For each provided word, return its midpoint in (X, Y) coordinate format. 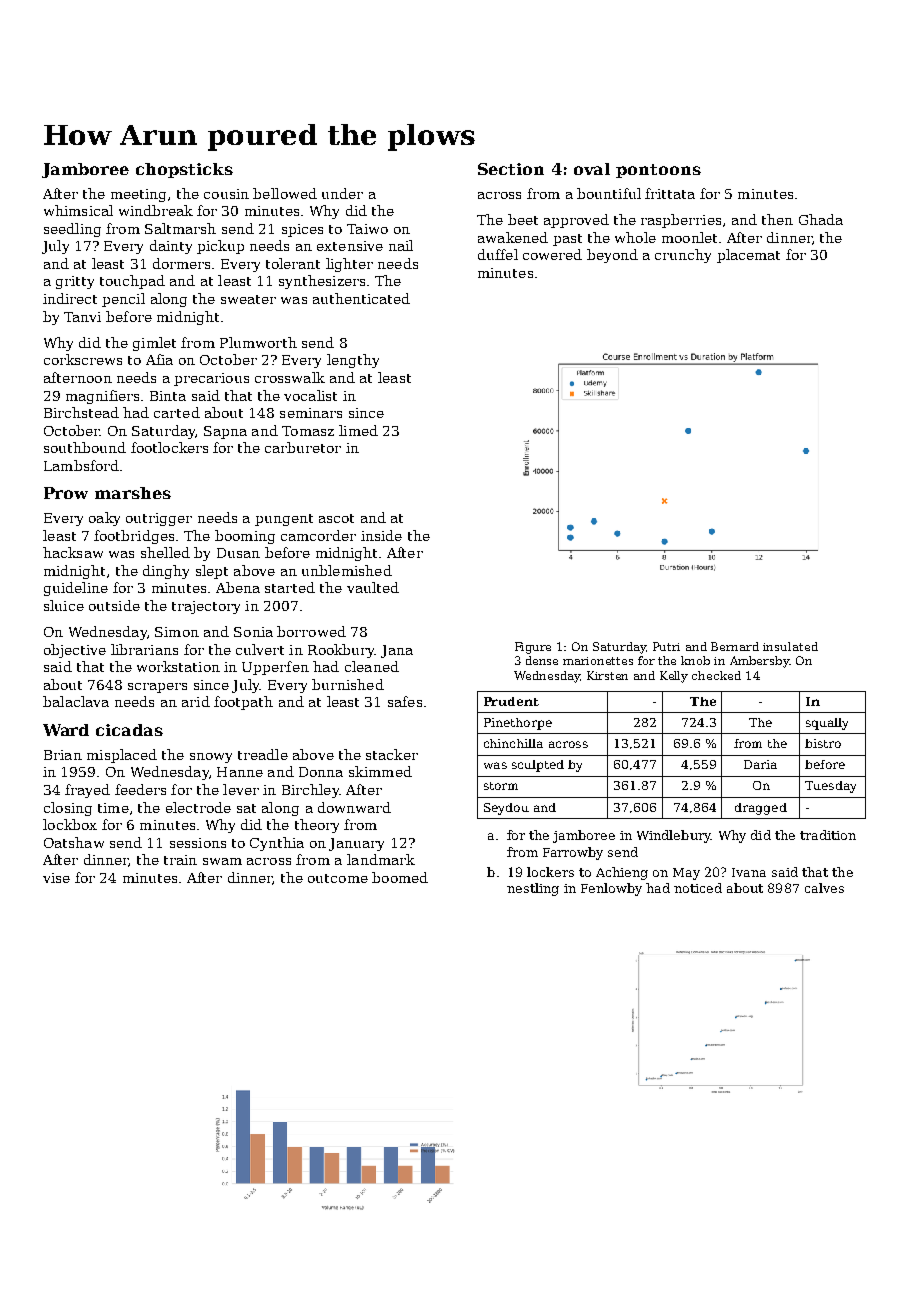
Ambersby (759, 662)
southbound (85, 447)
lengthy (353, 361)
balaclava (76, 701)
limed (358, 430)
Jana (397, 651)
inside (381, 535)
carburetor (303, 447)
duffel (498, 254)
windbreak (156, 210)
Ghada (821, 219)
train (180, 860)
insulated (790, 646)
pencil (123, 300)
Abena (238, 587)
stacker (392, 754)
